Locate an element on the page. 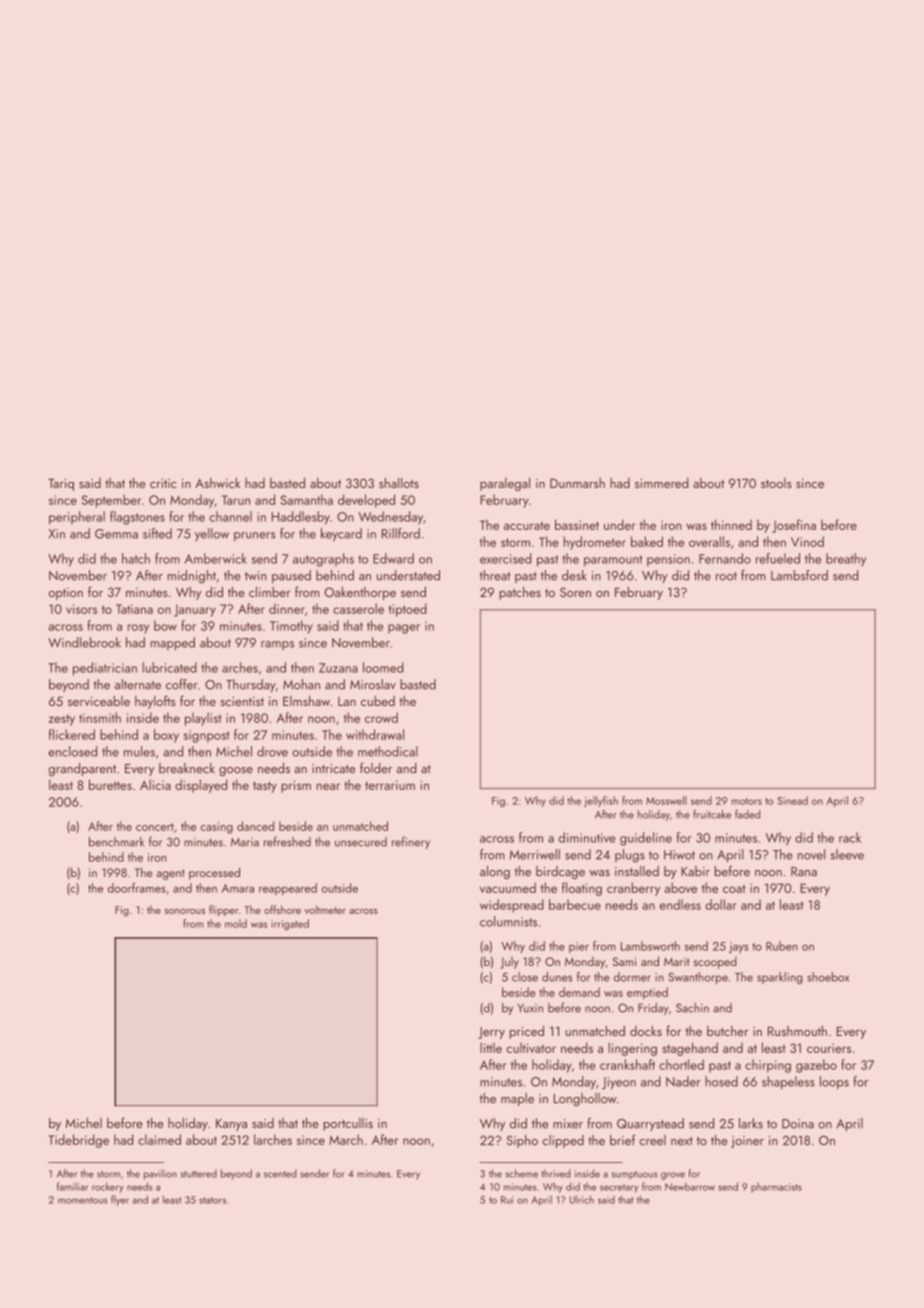 Image resolution: width=924 pixels, height=1308 pixels. couriers is located at coordinates (829, 1048).
